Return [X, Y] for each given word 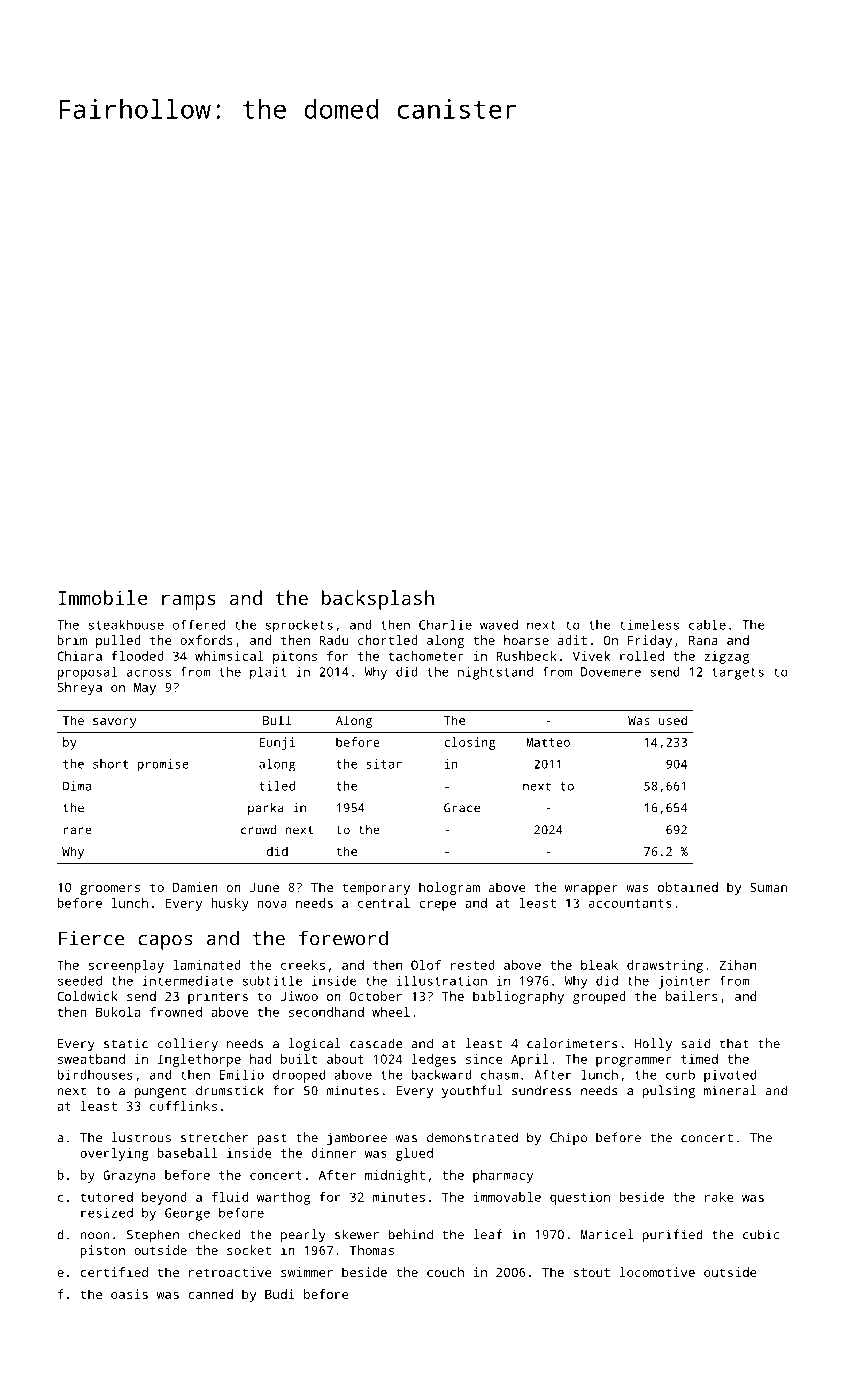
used [673, 720]
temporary [376, 889]
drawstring [665, 966]
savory [114, 723]
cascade [376, 1043]
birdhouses [95, 1075]
